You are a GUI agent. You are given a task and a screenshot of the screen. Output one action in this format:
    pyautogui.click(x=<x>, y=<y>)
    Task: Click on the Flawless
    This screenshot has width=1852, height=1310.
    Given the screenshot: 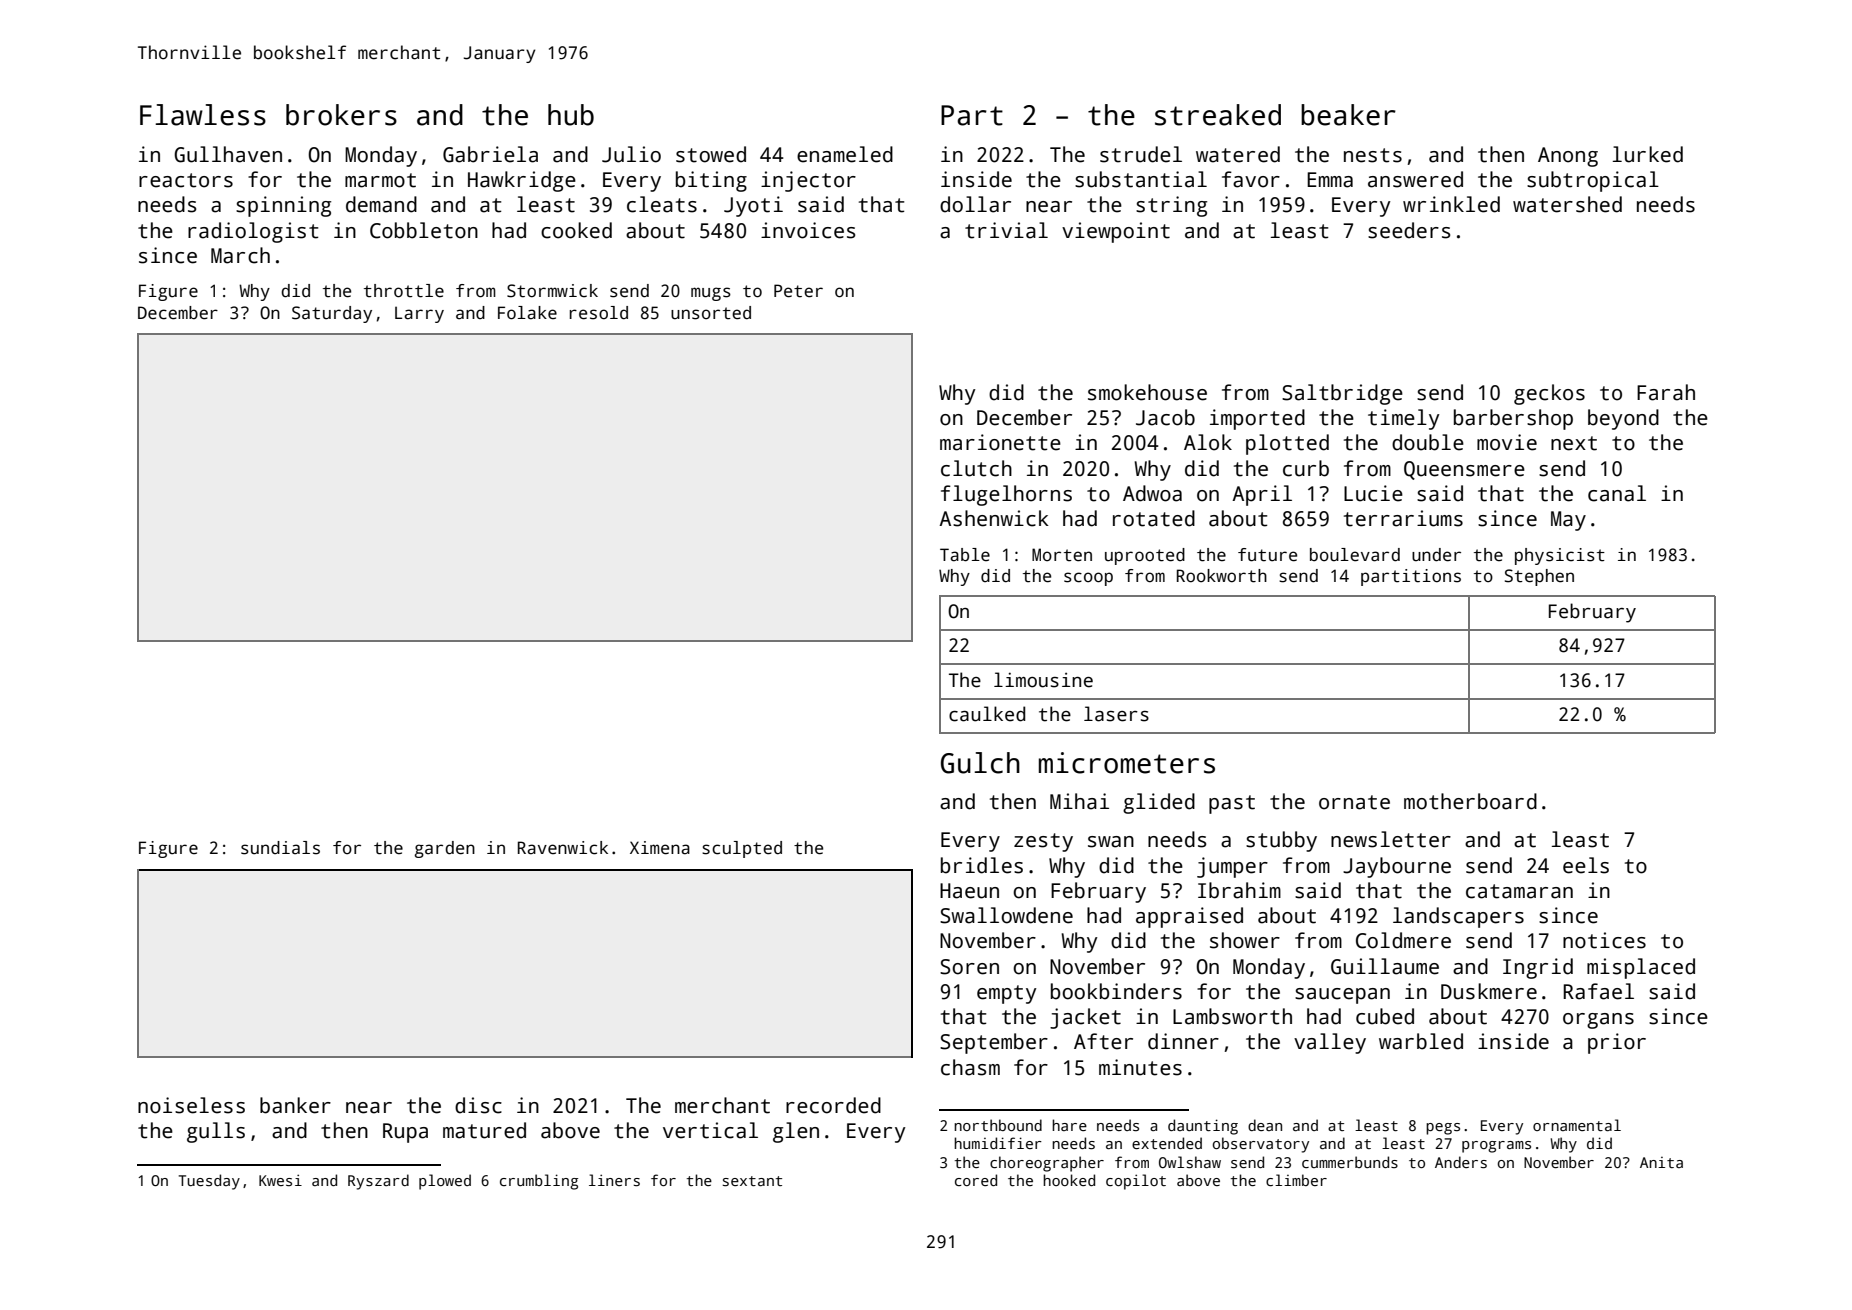 What is the action you would take?
    pyautogui.click(x=203, y=115)
